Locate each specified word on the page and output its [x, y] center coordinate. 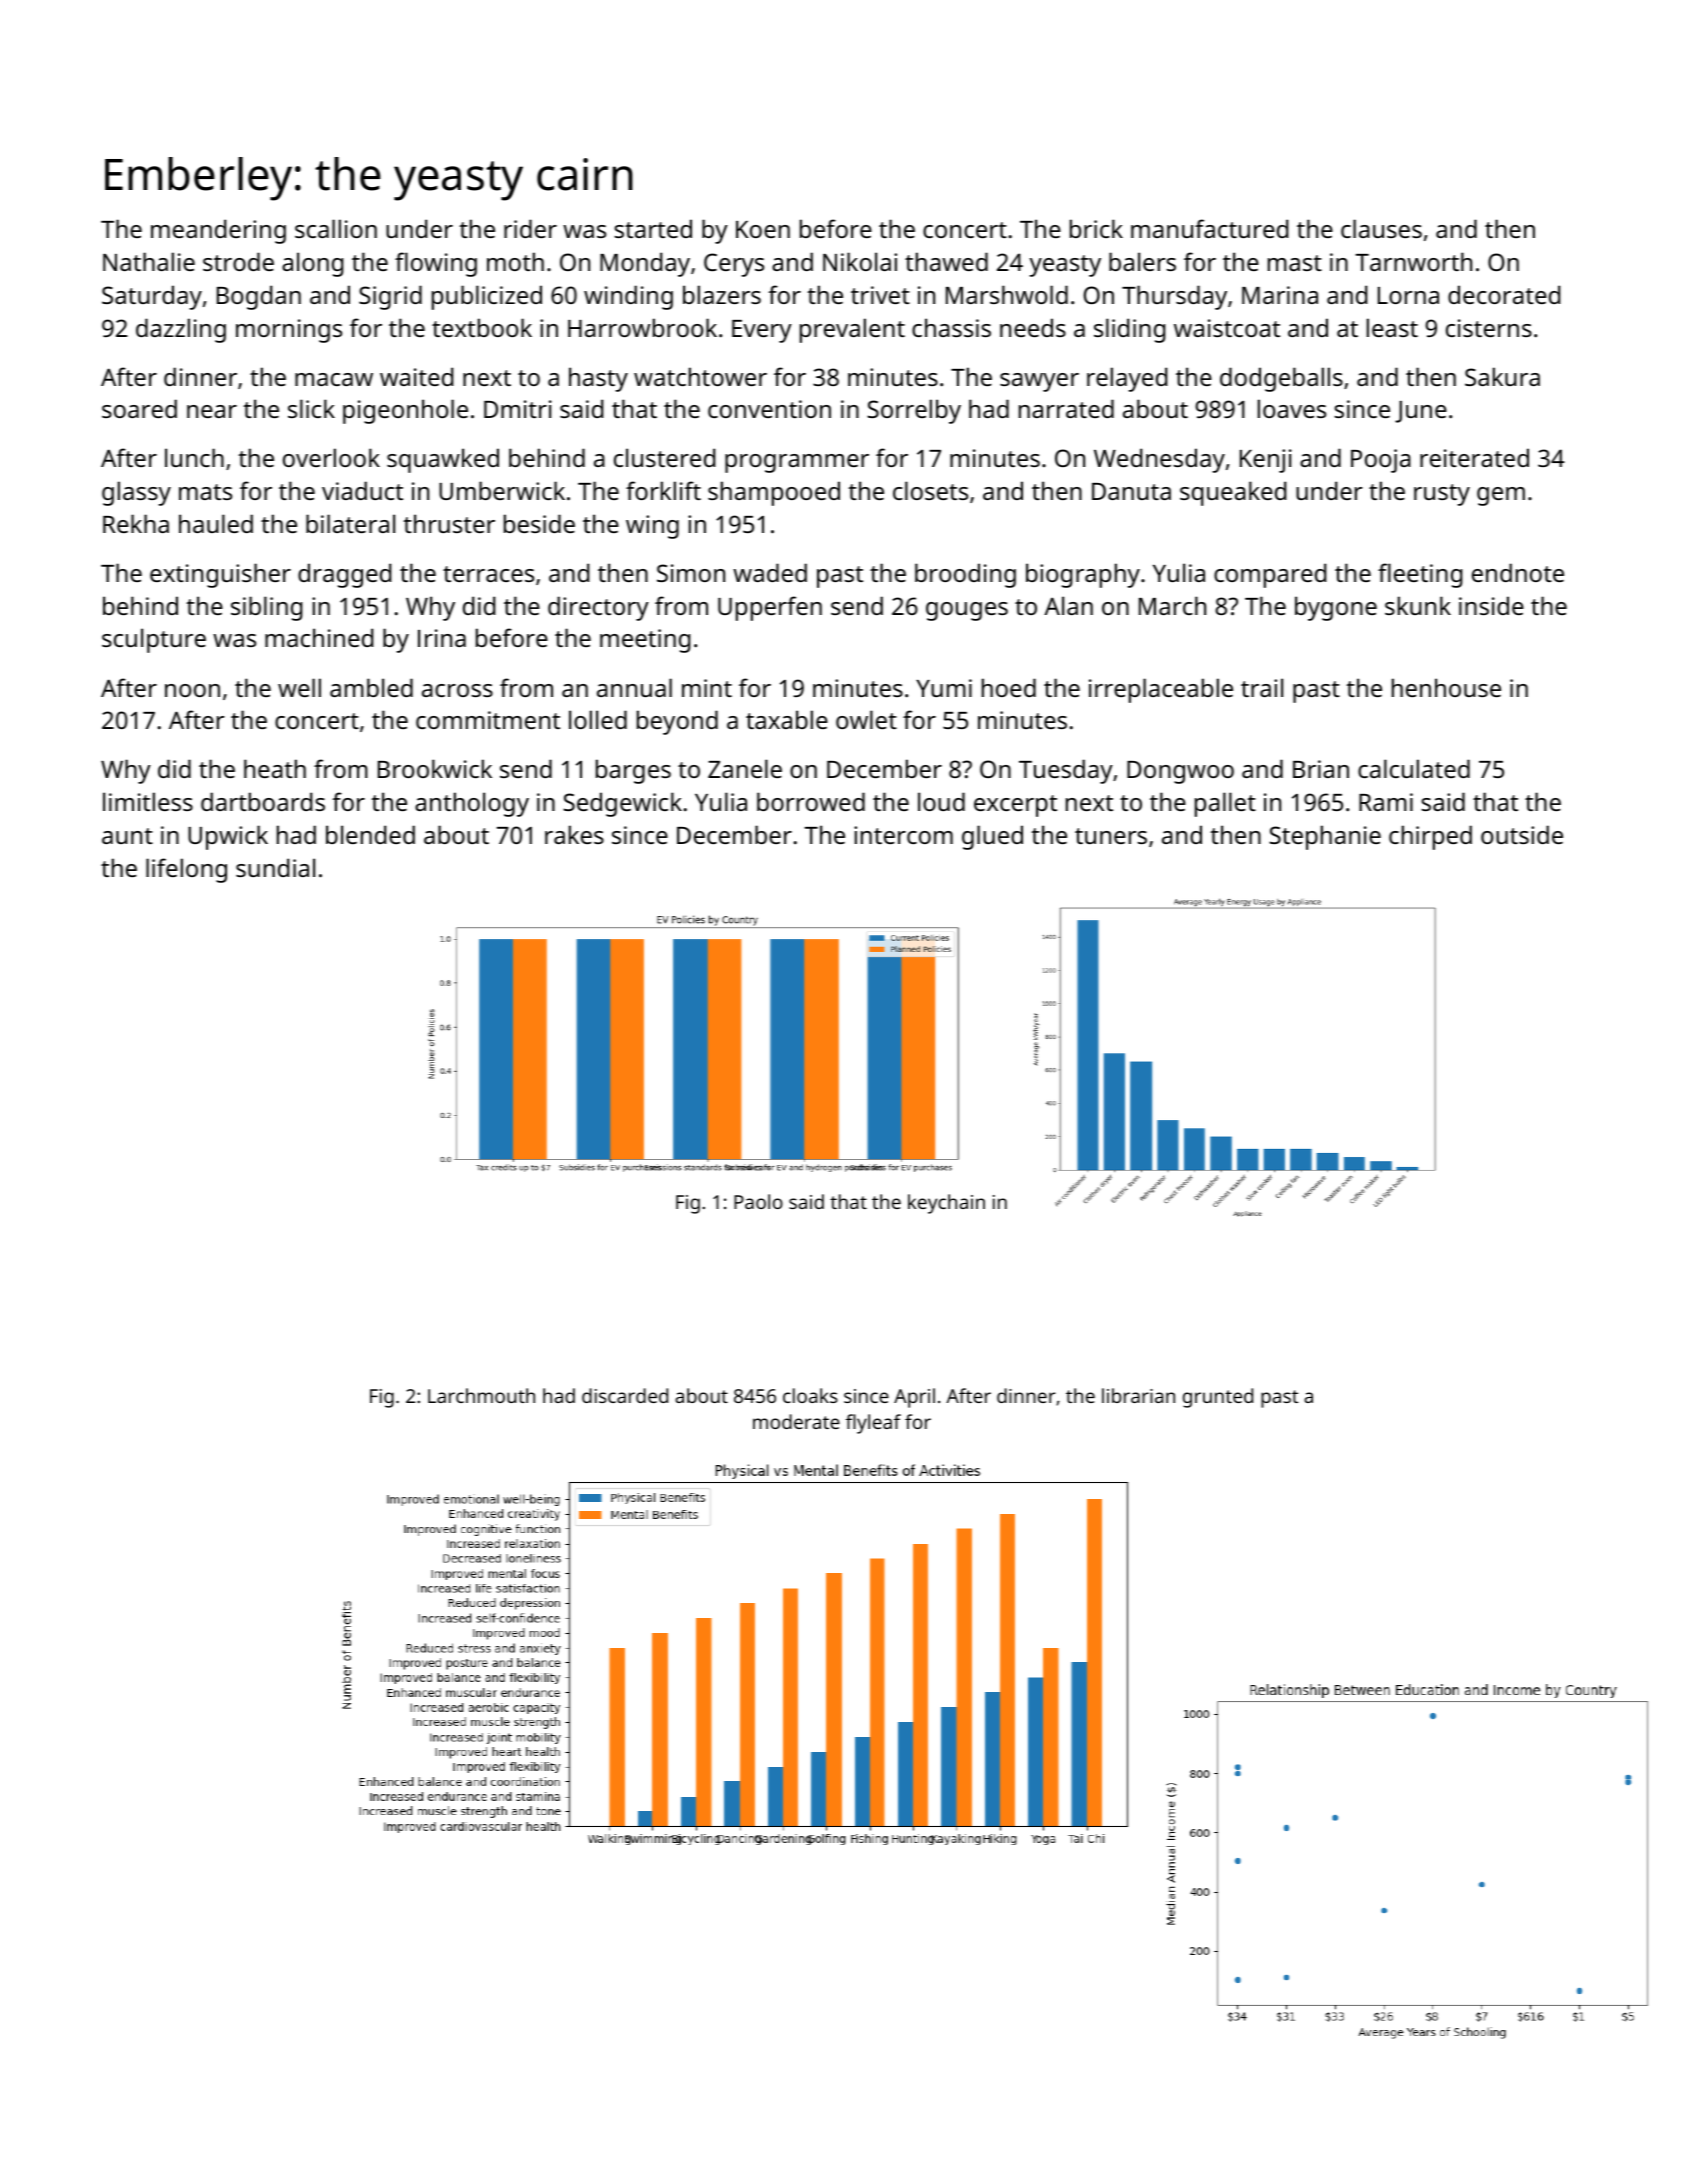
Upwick [228, 837]
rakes [574, 834]
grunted [1218, 1398]
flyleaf [873, 1424]
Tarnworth [1413, 261]
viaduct [362, 490]
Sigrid [390, 297]
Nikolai [860, 261]
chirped [1430, 837]
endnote [1518, 572]
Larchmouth [481, 1395]
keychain [946, 1204]
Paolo [758, 1201]
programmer [797, 463]
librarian [1138, 1395]
